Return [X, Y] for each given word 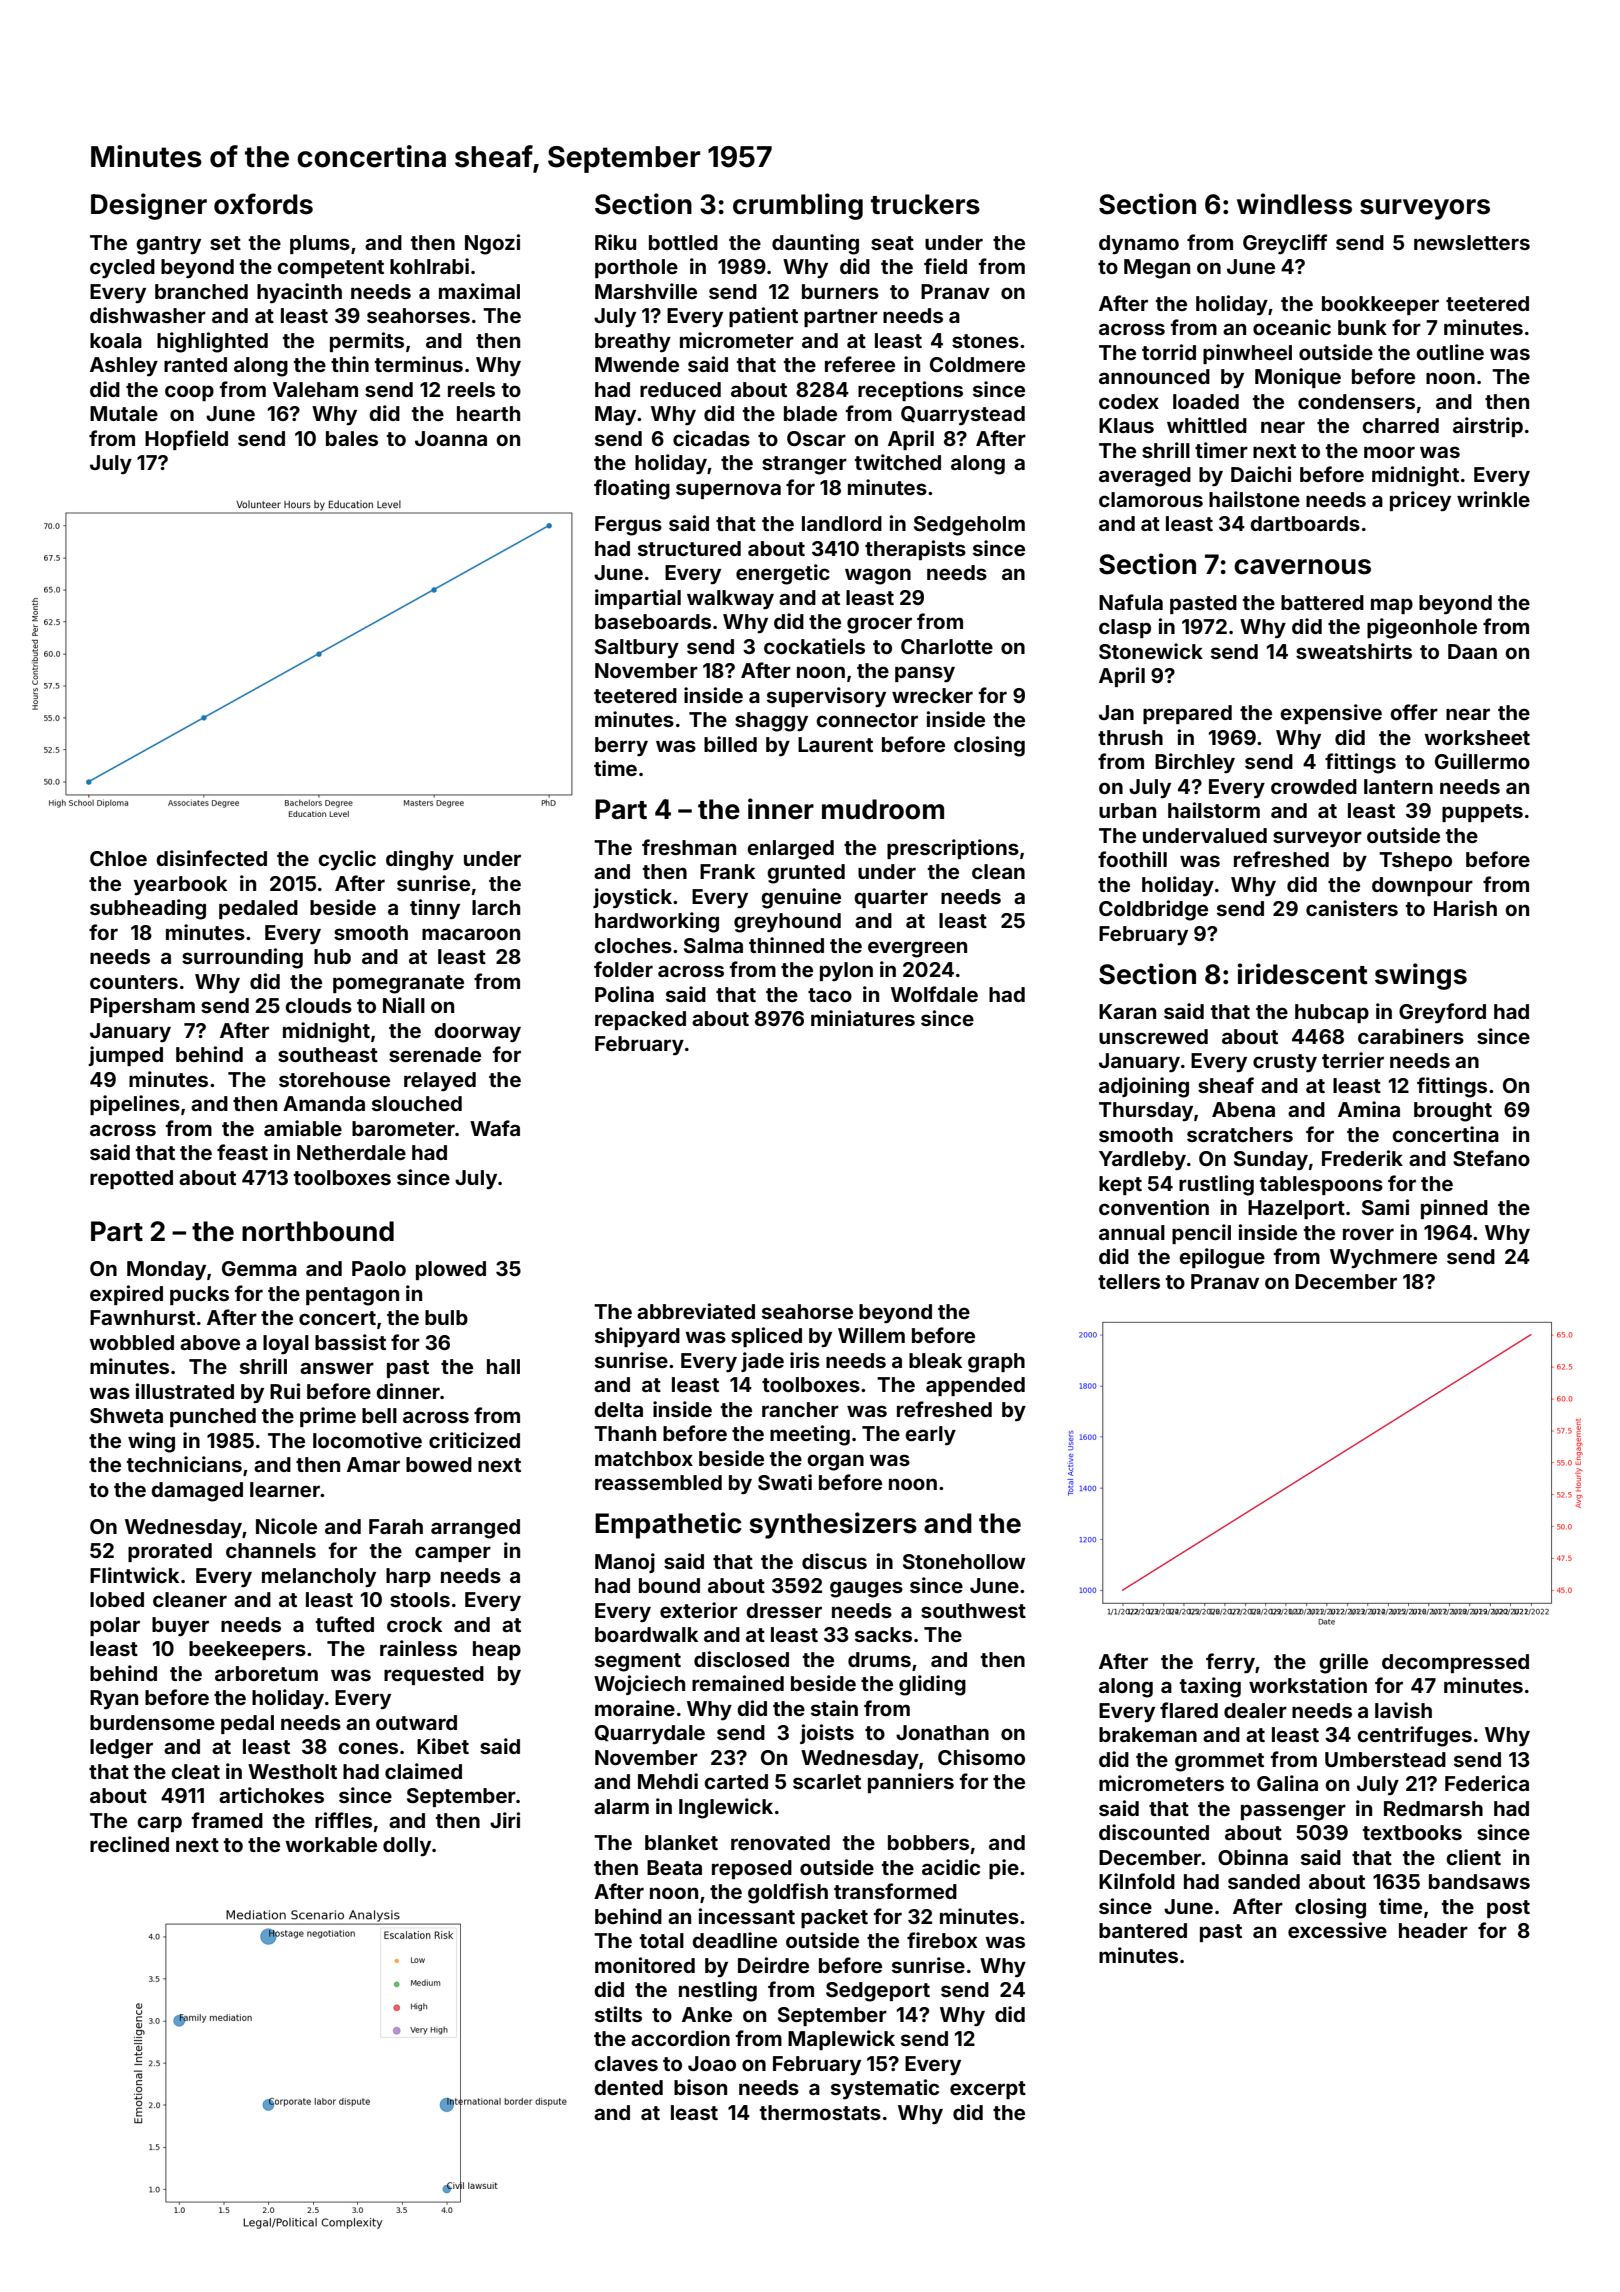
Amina [1369, 1109]
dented [628, 2087]
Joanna [451, 438]
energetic [783, 574]
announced [1154, 376]
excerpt [988, 2090]
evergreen [917, 949]
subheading [148, 909]
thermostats [820, 2112]
